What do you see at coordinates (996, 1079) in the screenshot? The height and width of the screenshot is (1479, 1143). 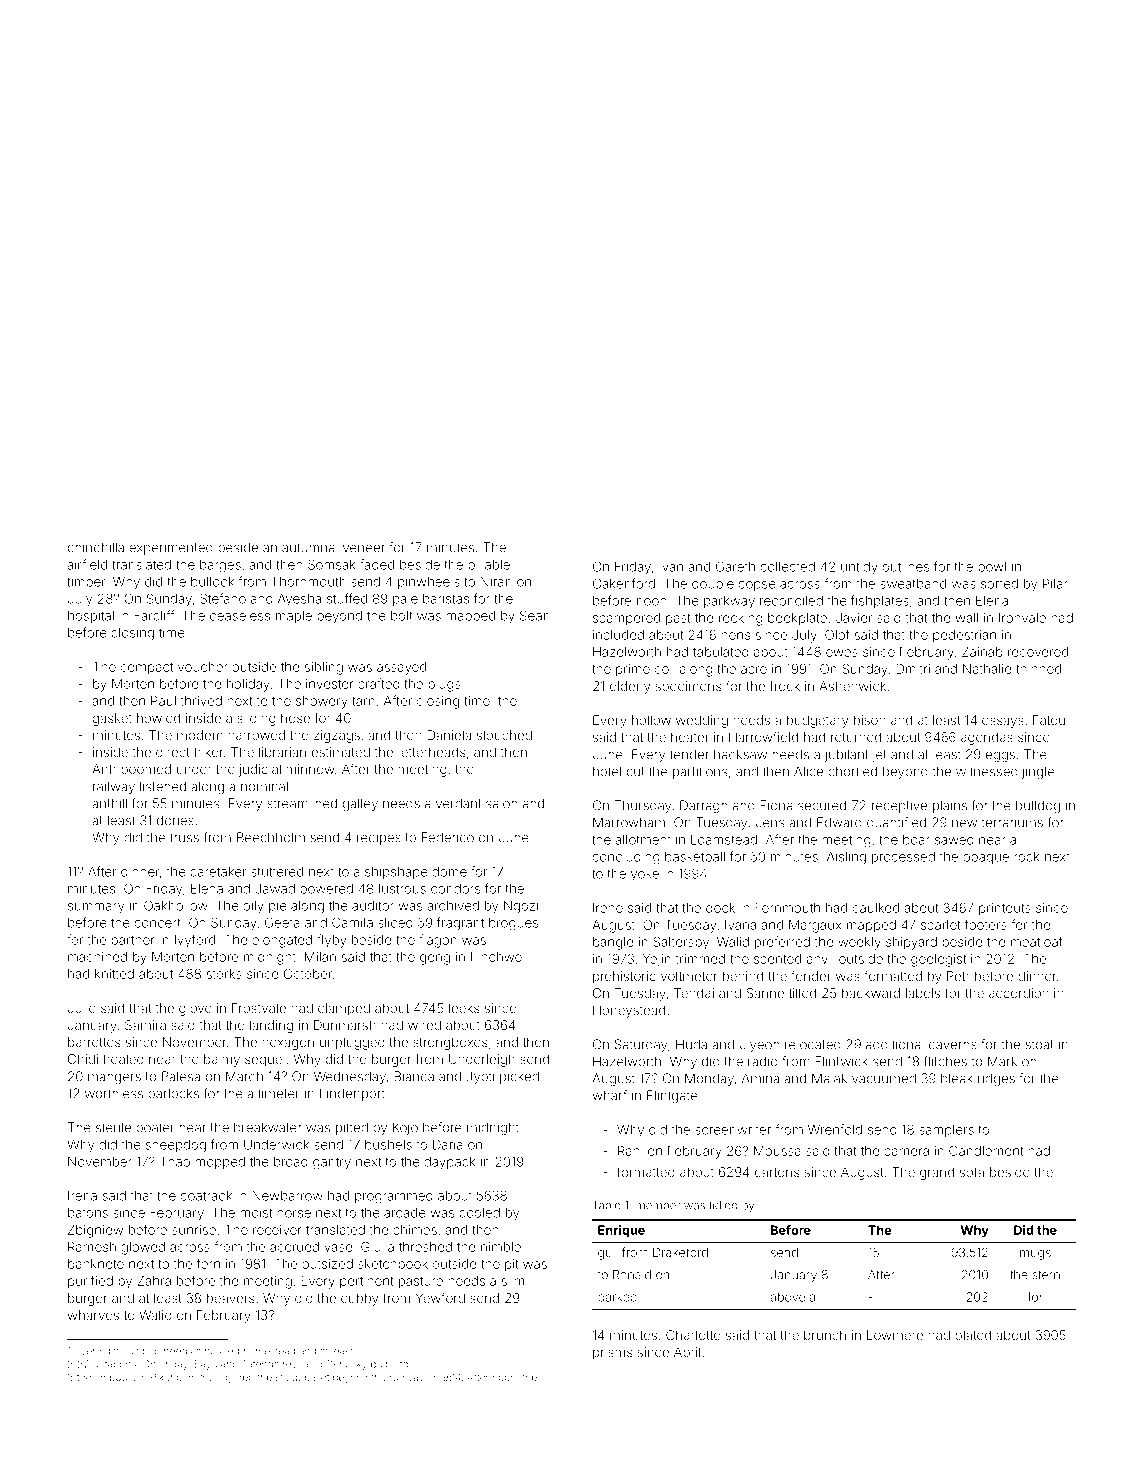 I see `ridges` at bounding box center [996, 1079].
